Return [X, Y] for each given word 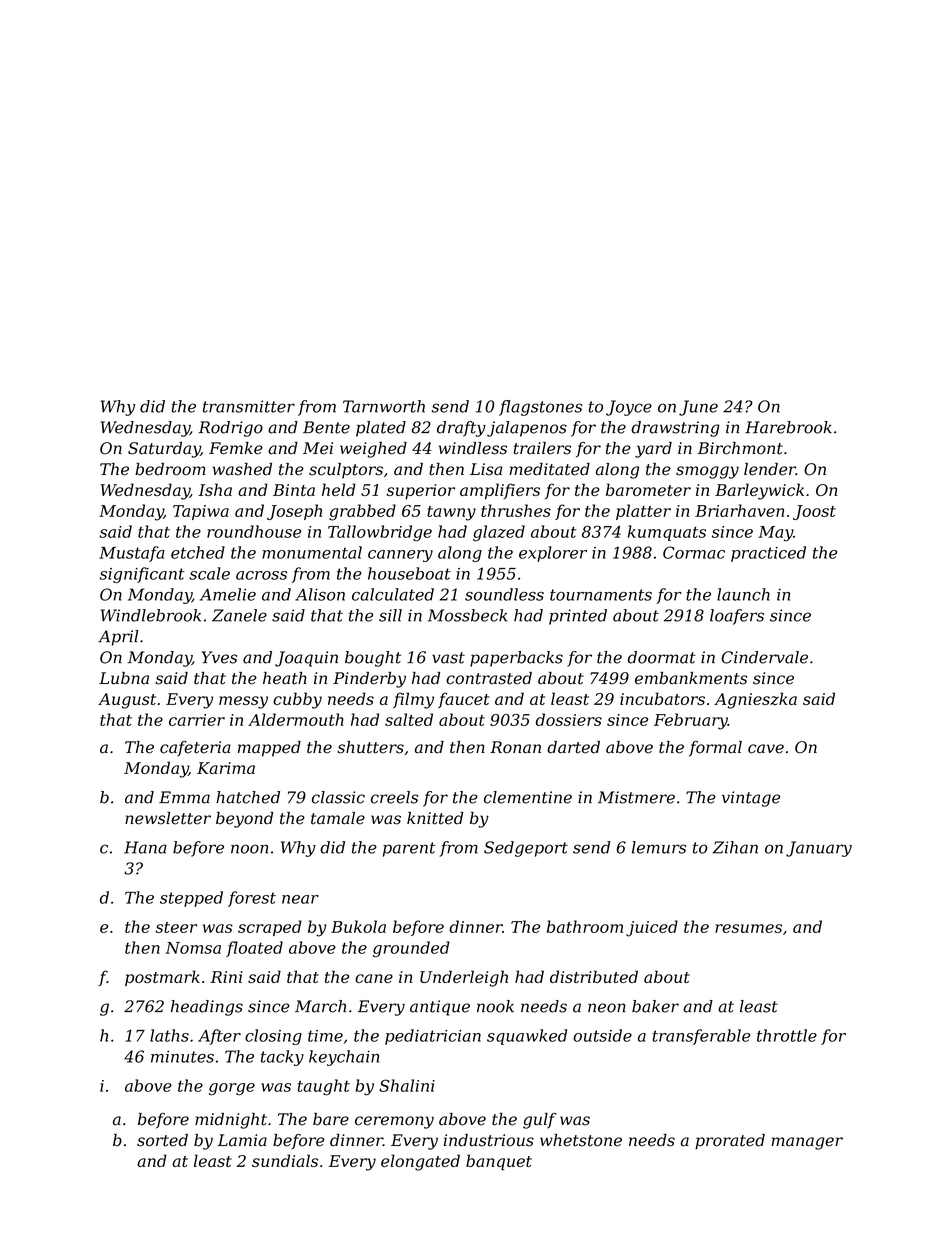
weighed [373, 450]
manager [807, 1143]
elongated [420, 1162]
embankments [691, 678]
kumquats [667, 533]
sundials [285, 1160]
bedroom [170, 469]
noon [249, 849]
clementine [528, 797]
